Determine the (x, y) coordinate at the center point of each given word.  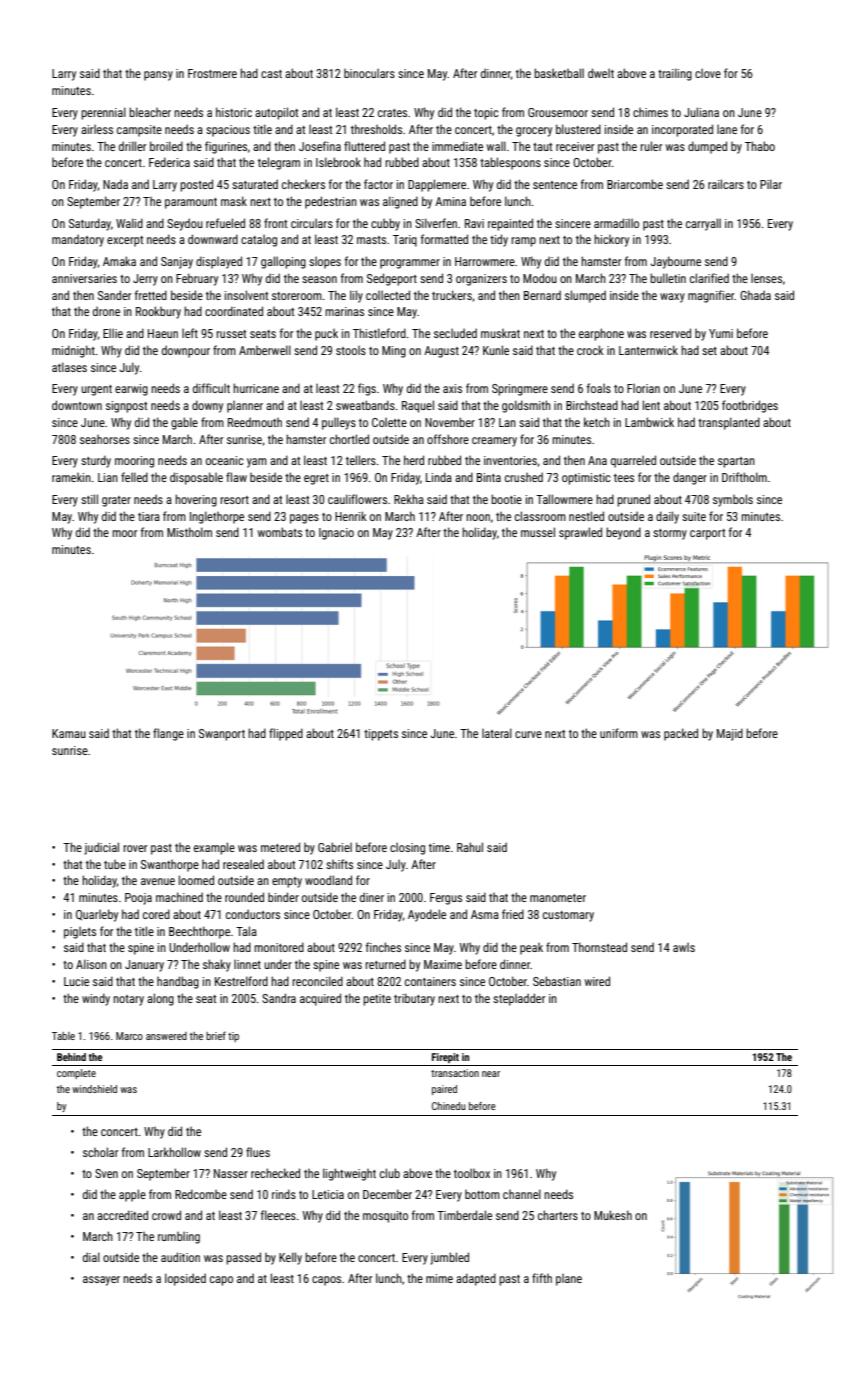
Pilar (771, 184)
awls (684, 947)
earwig (131, 390)
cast (271, 74)
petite (377, 1000)
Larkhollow (174, 1152)
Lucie (76, 981)
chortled (349, 439)
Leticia (328, 1194)
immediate (457, 146)
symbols (733, 500)
